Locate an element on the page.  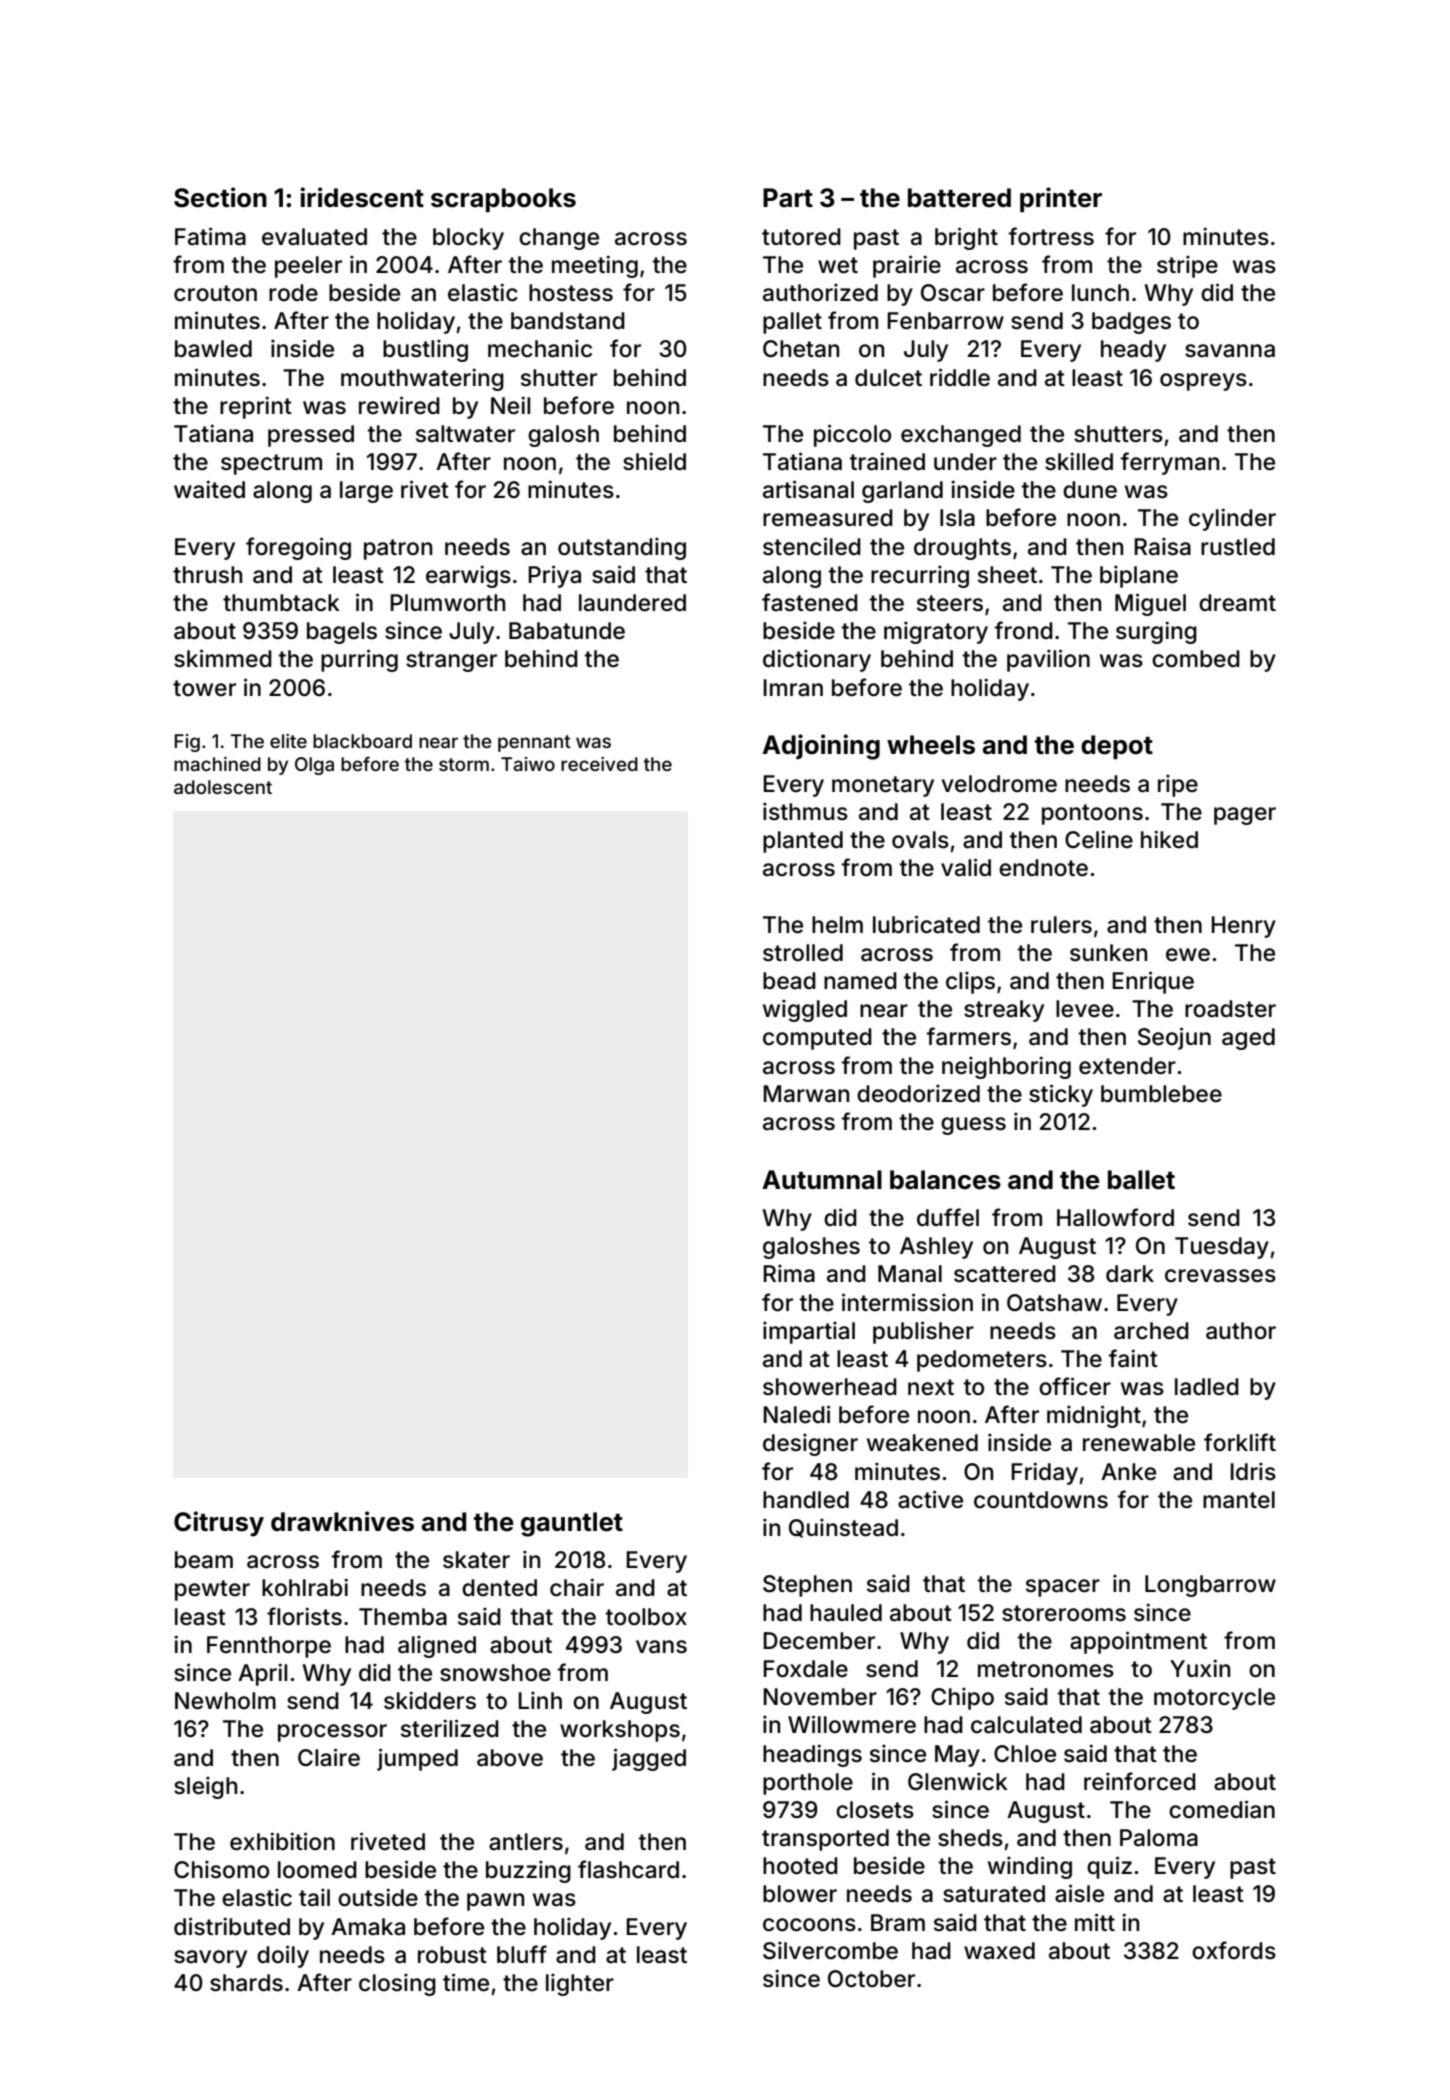
Rima is located at coordinates (789, 1273).
